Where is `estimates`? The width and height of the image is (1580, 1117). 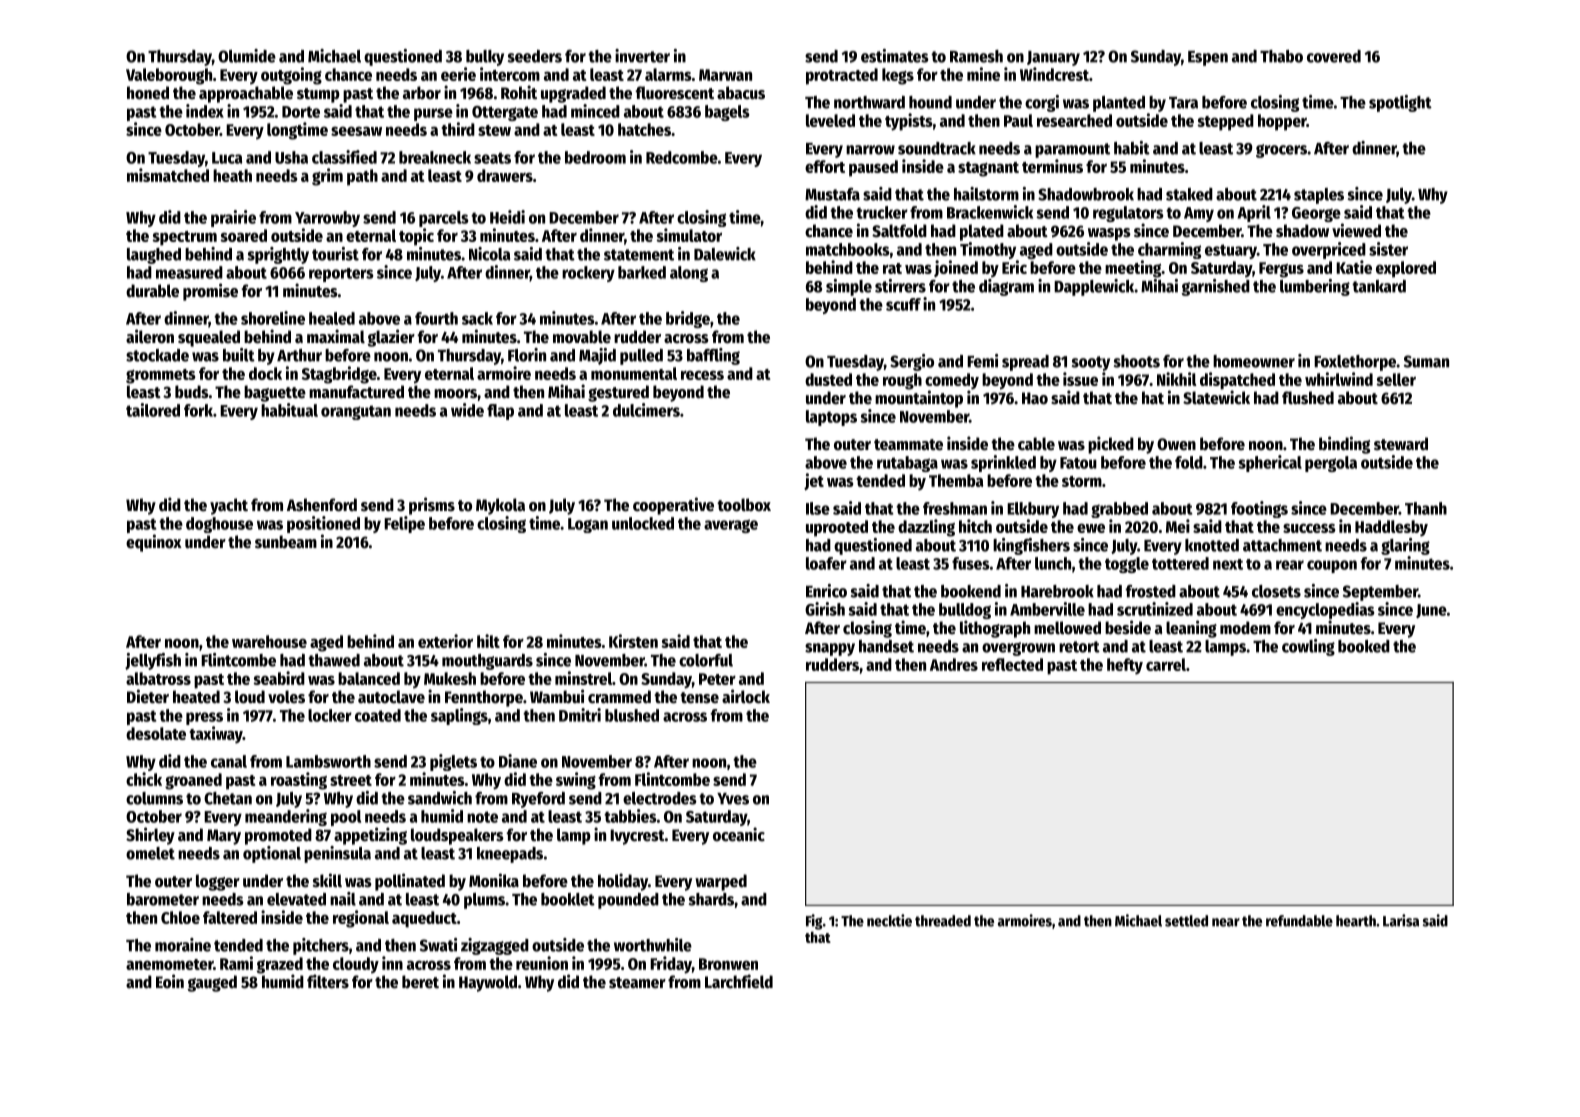 estimates is located at coordinates (895, 56).
